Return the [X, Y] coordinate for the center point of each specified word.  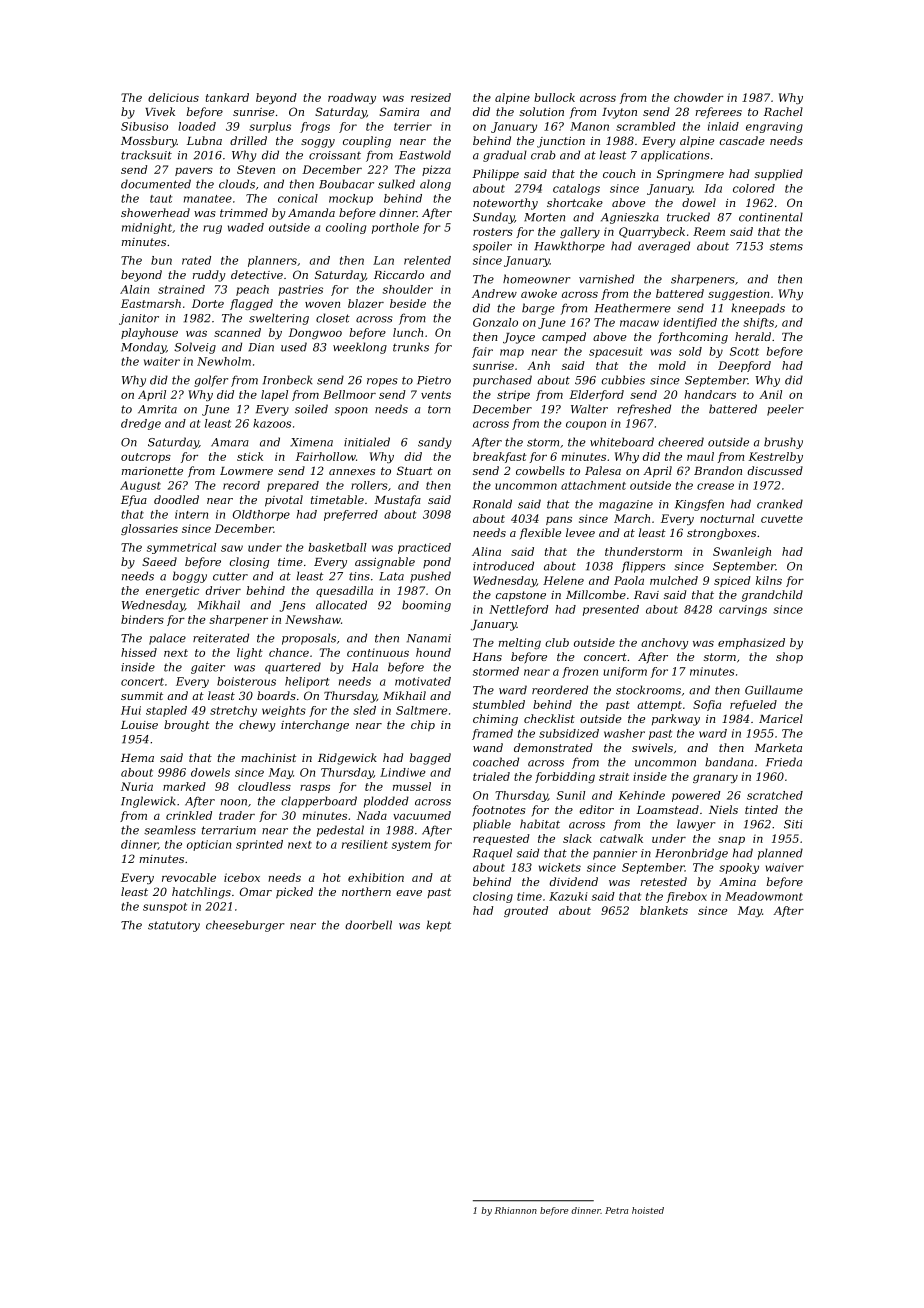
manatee [208, 199]
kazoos [272, 423]
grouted [526, 911]
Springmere [690, 175]
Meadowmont [764, 896]
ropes [382, 382]
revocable [189, 877]
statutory [174, 926]
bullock [554, 97]
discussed [775, 470]
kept [439, 926]
